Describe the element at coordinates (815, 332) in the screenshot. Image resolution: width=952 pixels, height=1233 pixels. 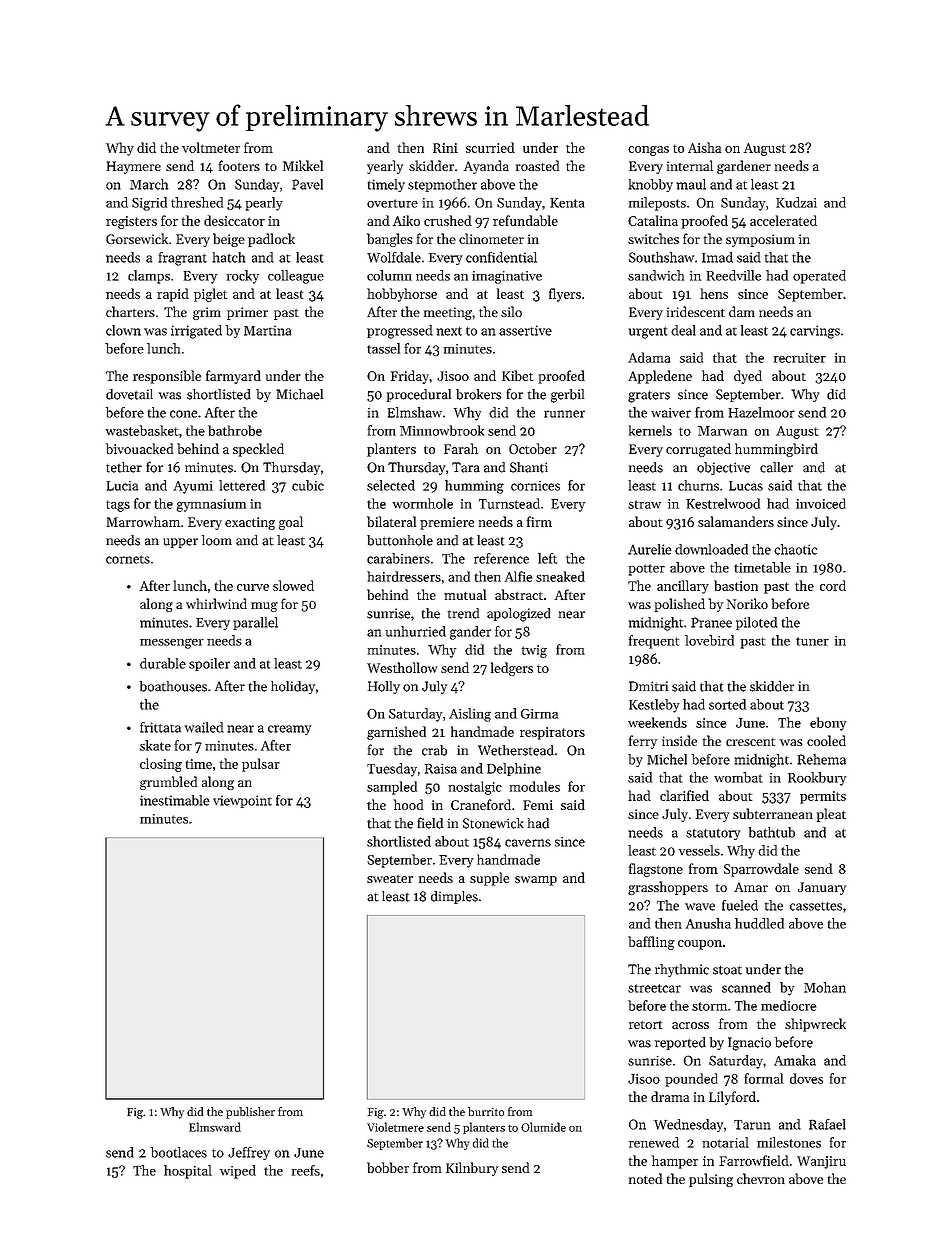
I see `carvings` at that location.
